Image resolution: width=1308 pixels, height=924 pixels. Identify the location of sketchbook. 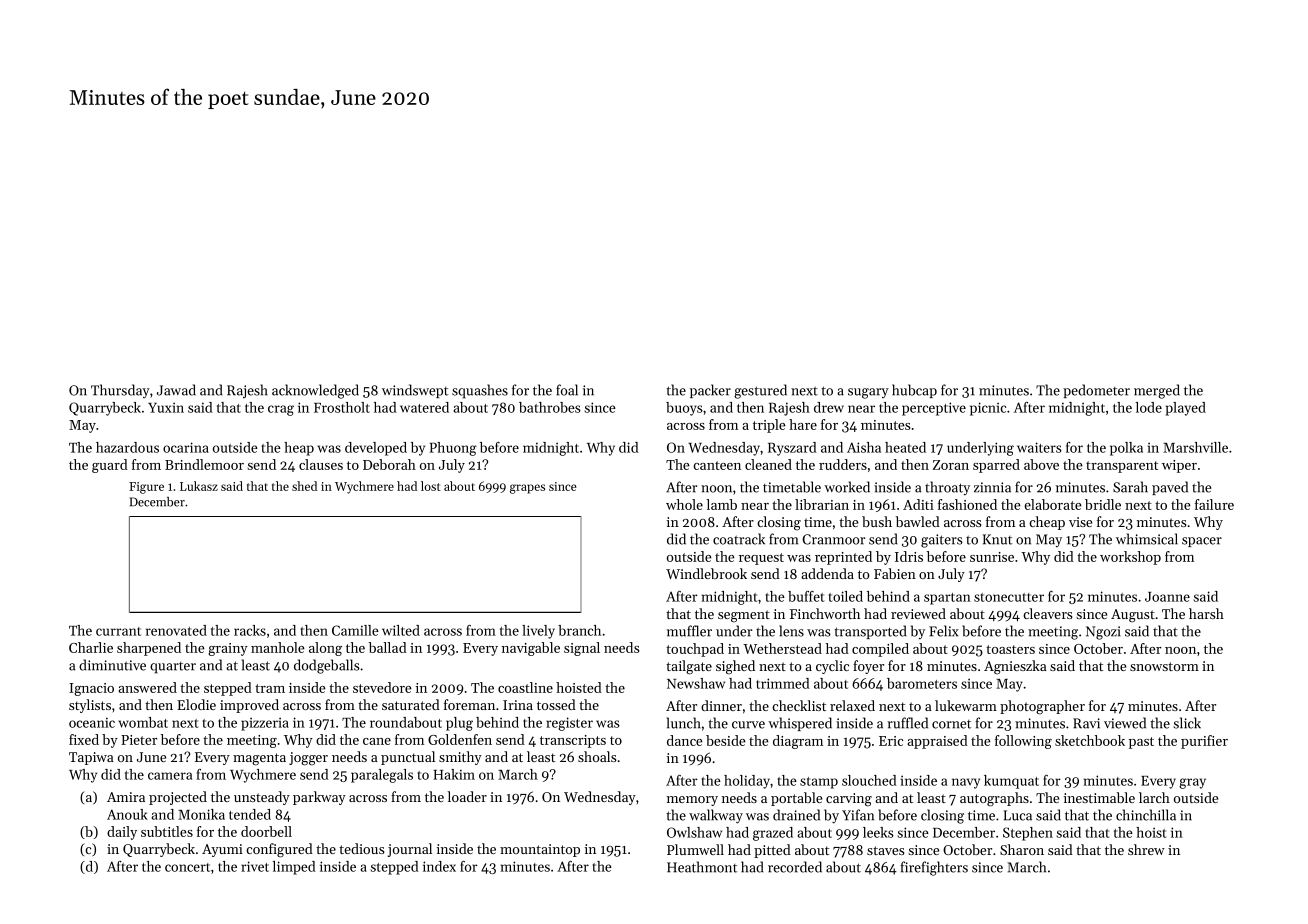
(1090, 740).
